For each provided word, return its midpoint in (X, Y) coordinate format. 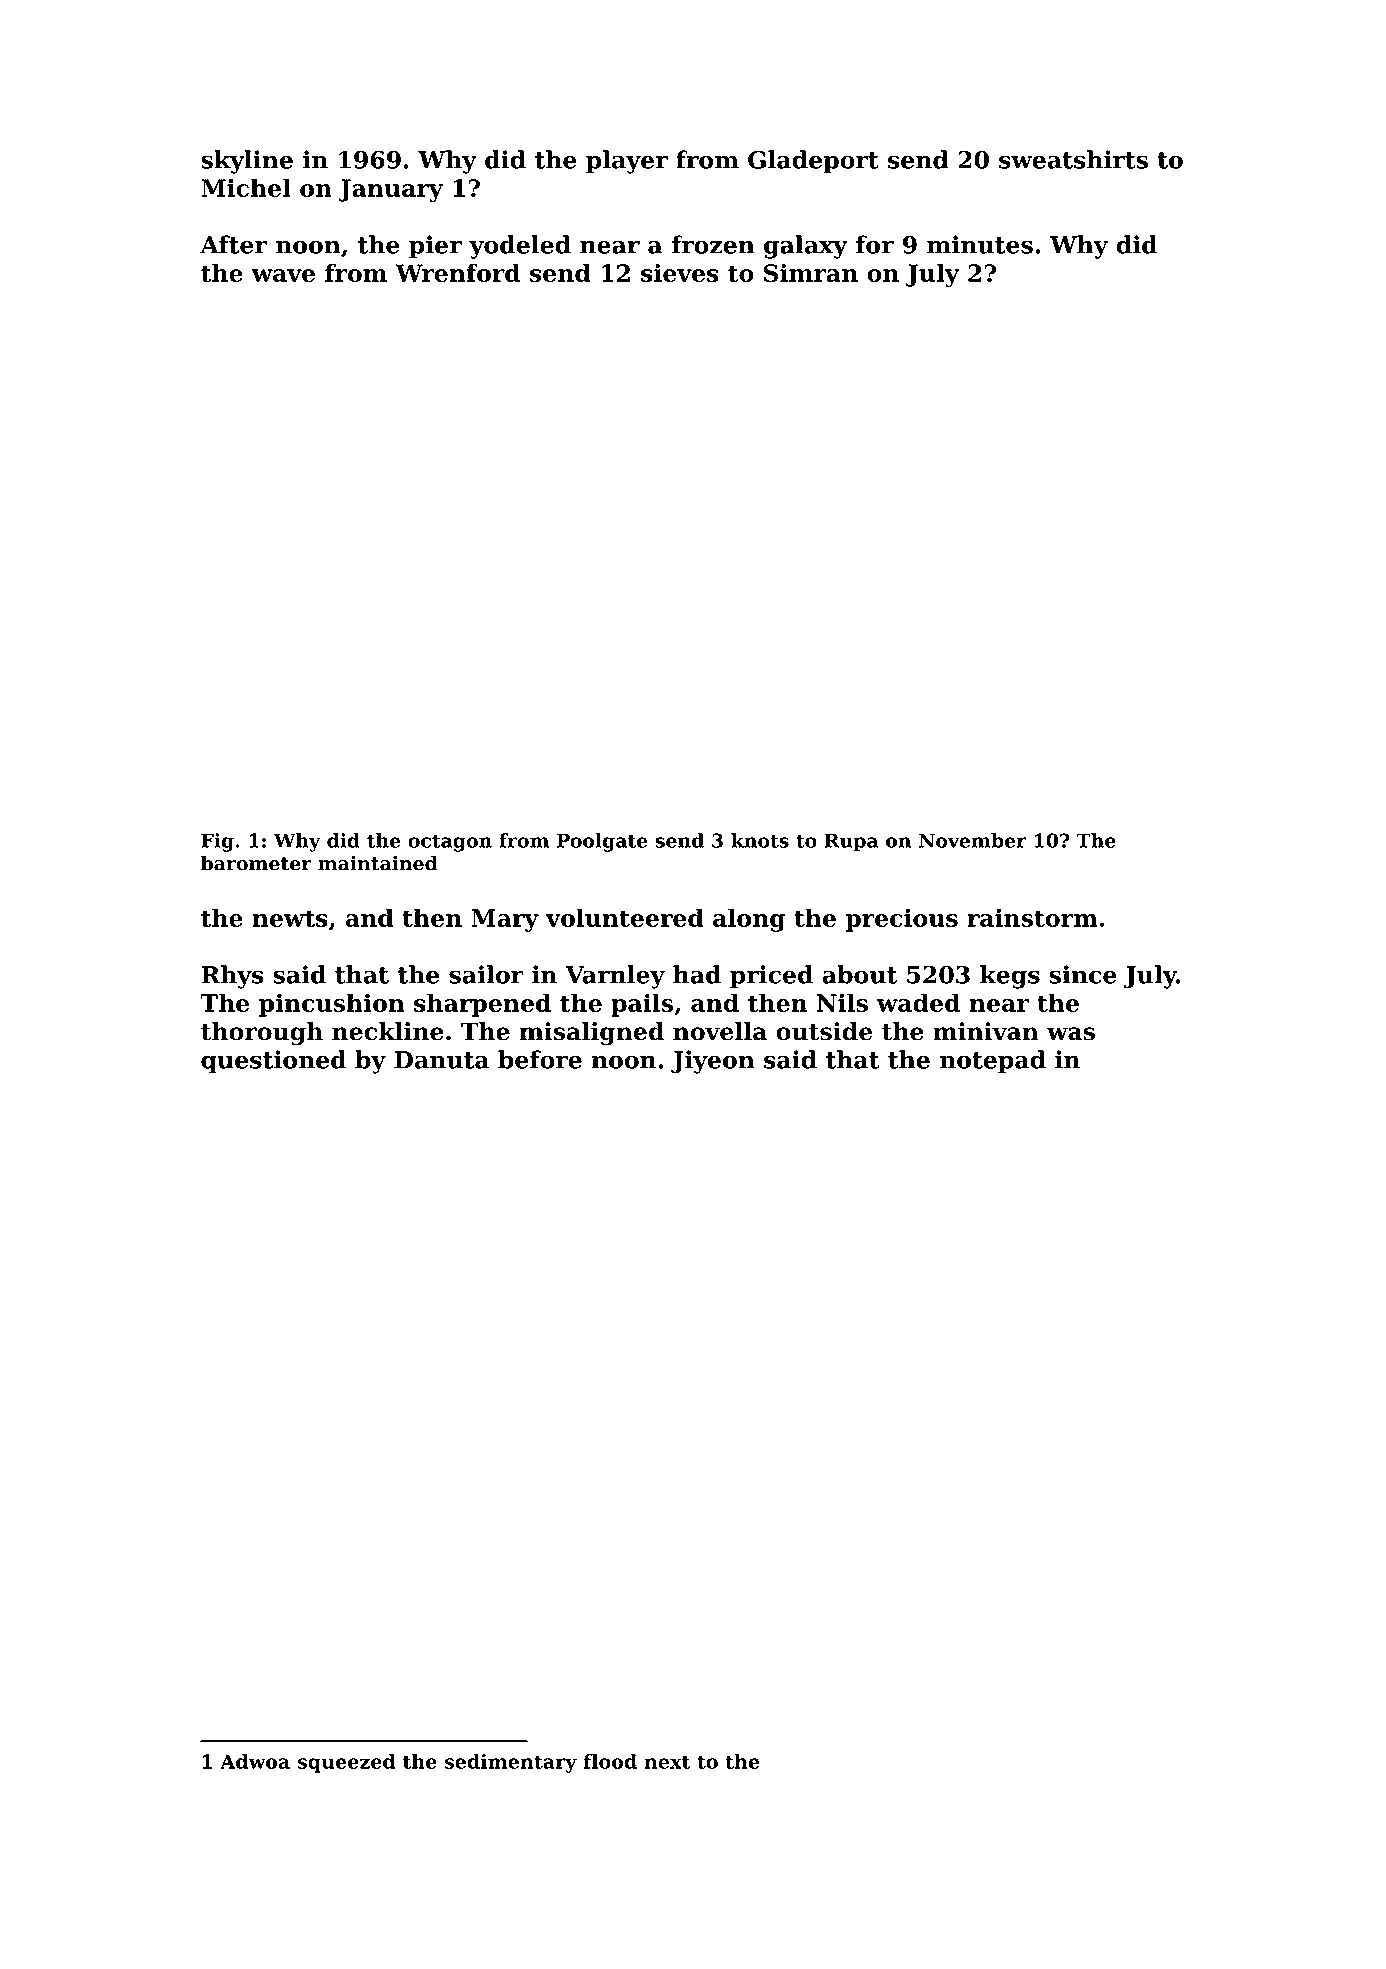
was (1071, 1034)
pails (642, 1005)
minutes (980, 244)
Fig (217, 842)
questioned (273, 1062)
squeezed (346, 1763)
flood (610, 1761)
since (1083, 974)
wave (283, 275)
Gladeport (813, 162)
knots (760, 840)
